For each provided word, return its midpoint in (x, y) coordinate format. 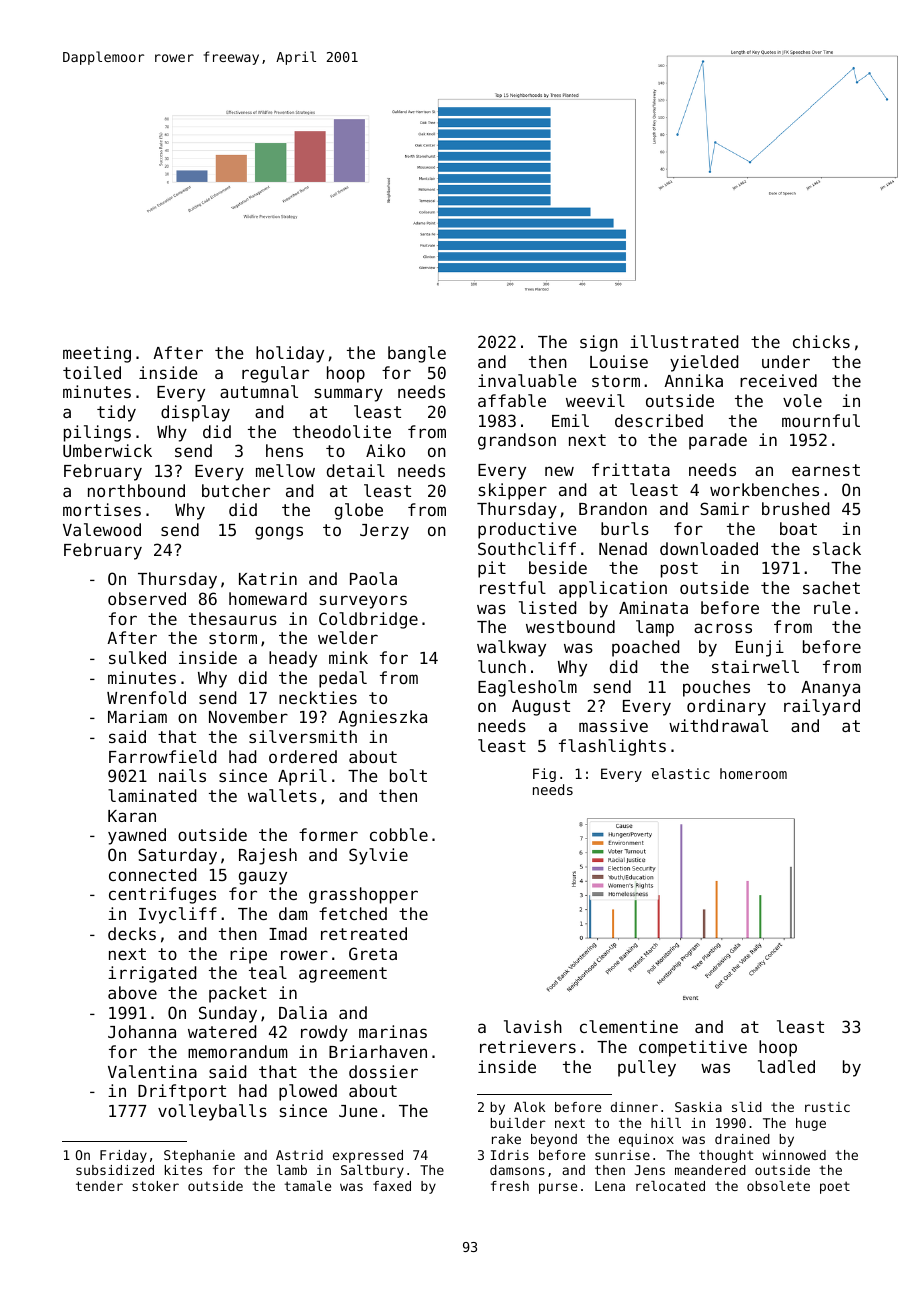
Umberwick (107, 450)
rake (506, 1139)
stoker (155, 1186)
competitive (693, 1048)
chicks (821, 341)
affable (512, 400)
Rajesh (268, 856)
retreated (364, 933)
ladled (786, 1066)
